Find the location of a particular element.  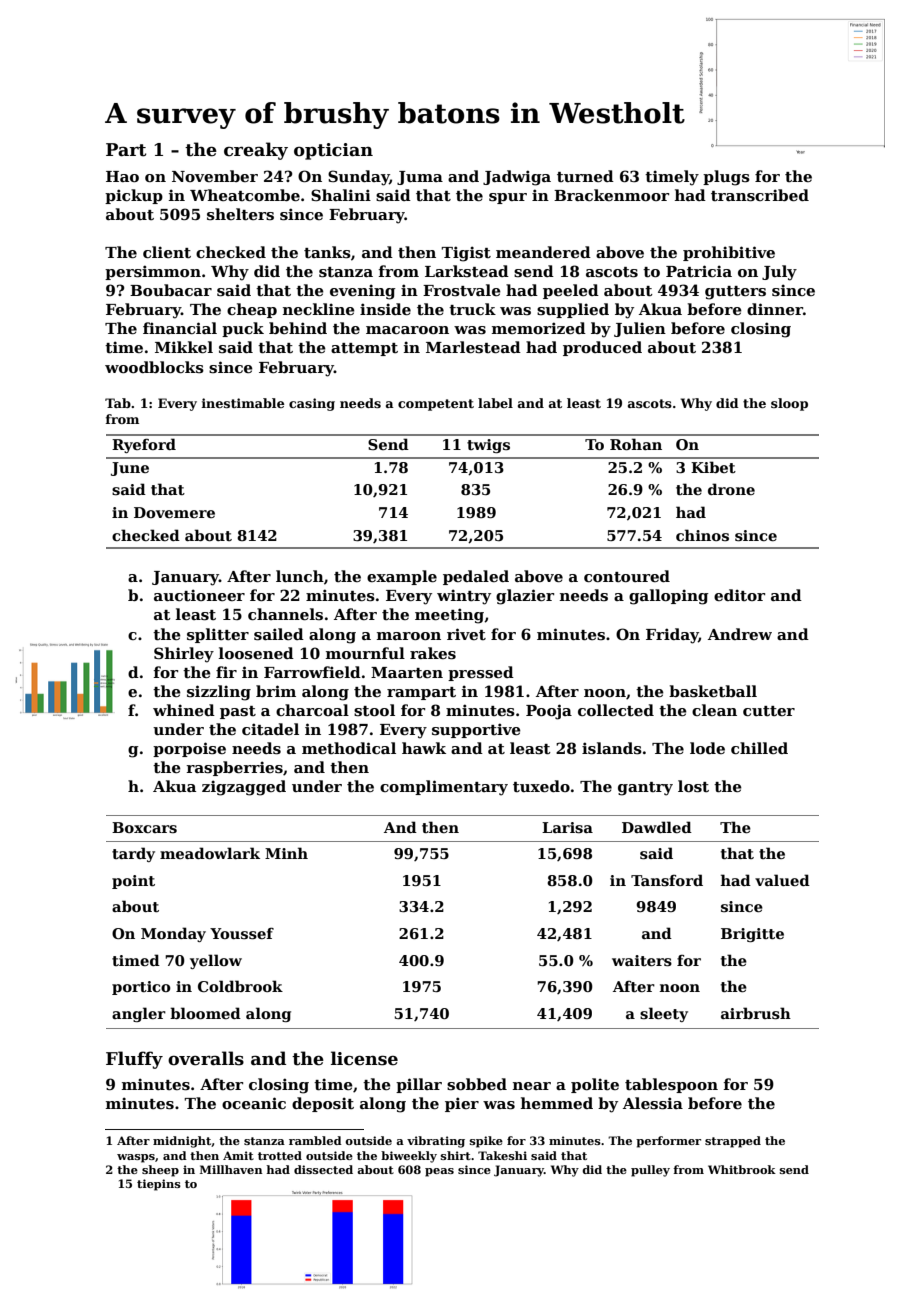

Boxcars is located at coordinates (144, 827).
